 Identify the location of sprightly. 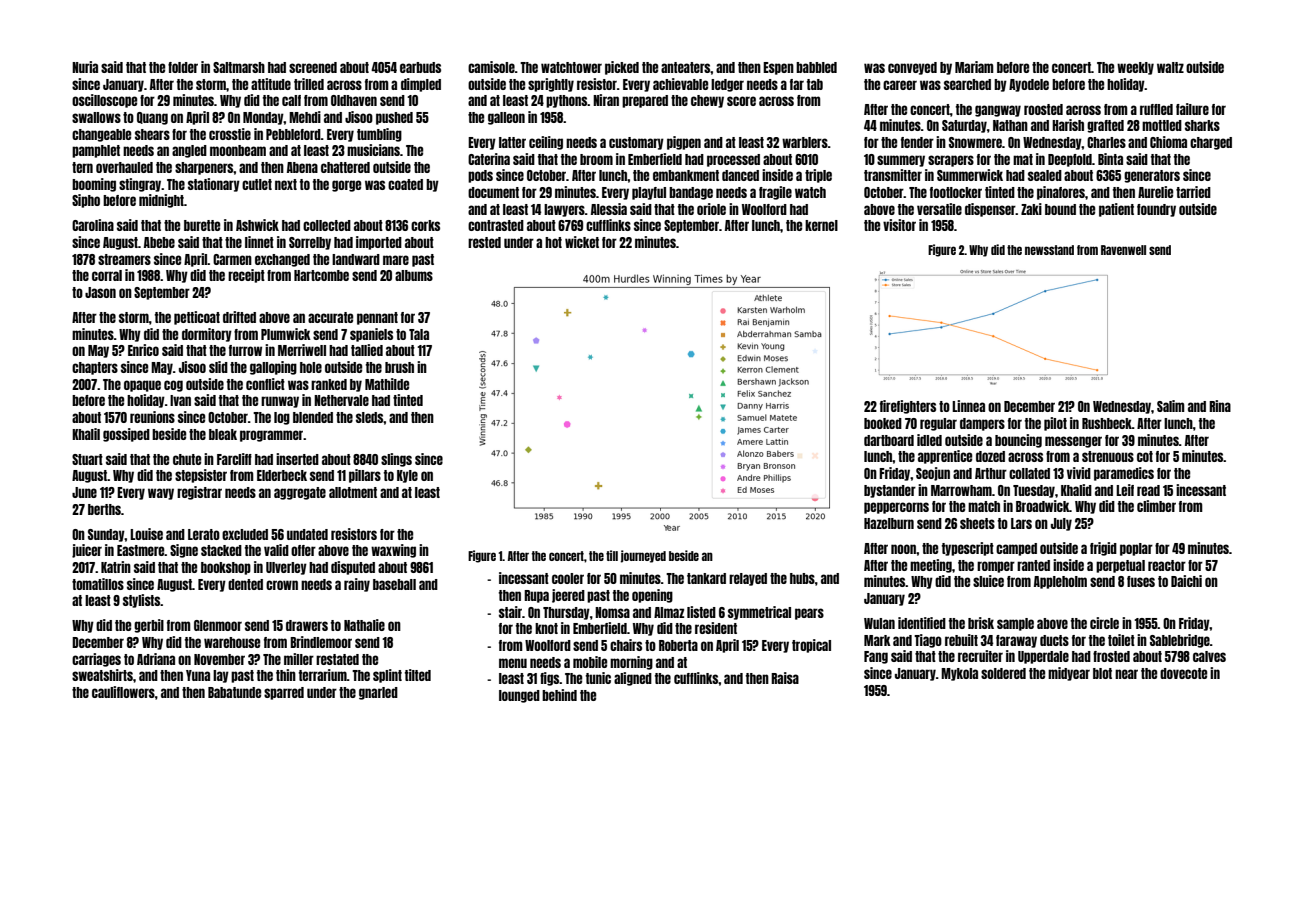
(551, 85).
